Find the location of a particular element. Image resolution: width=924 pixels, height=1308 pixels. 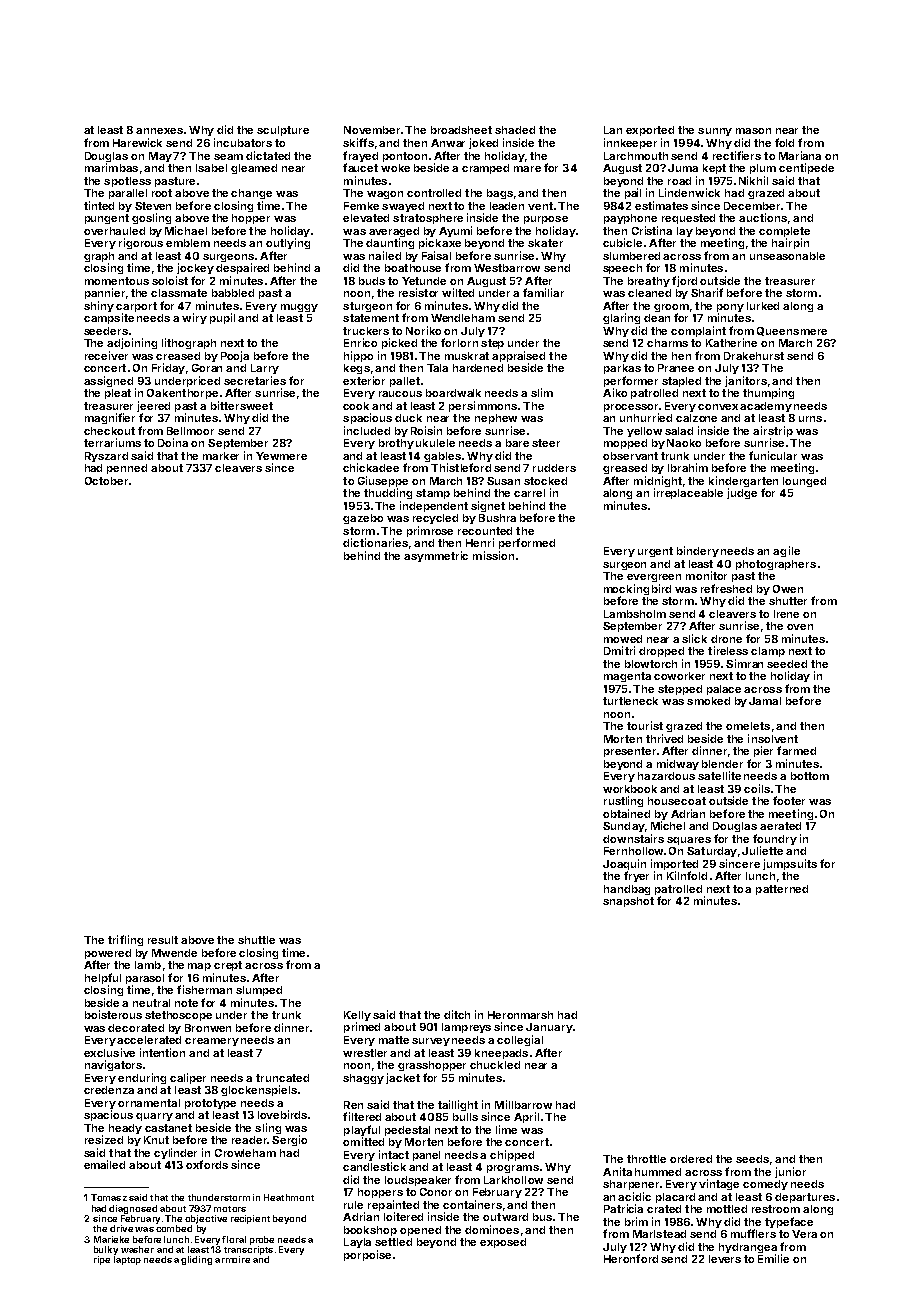

October is located at coordinates (106, 481).
